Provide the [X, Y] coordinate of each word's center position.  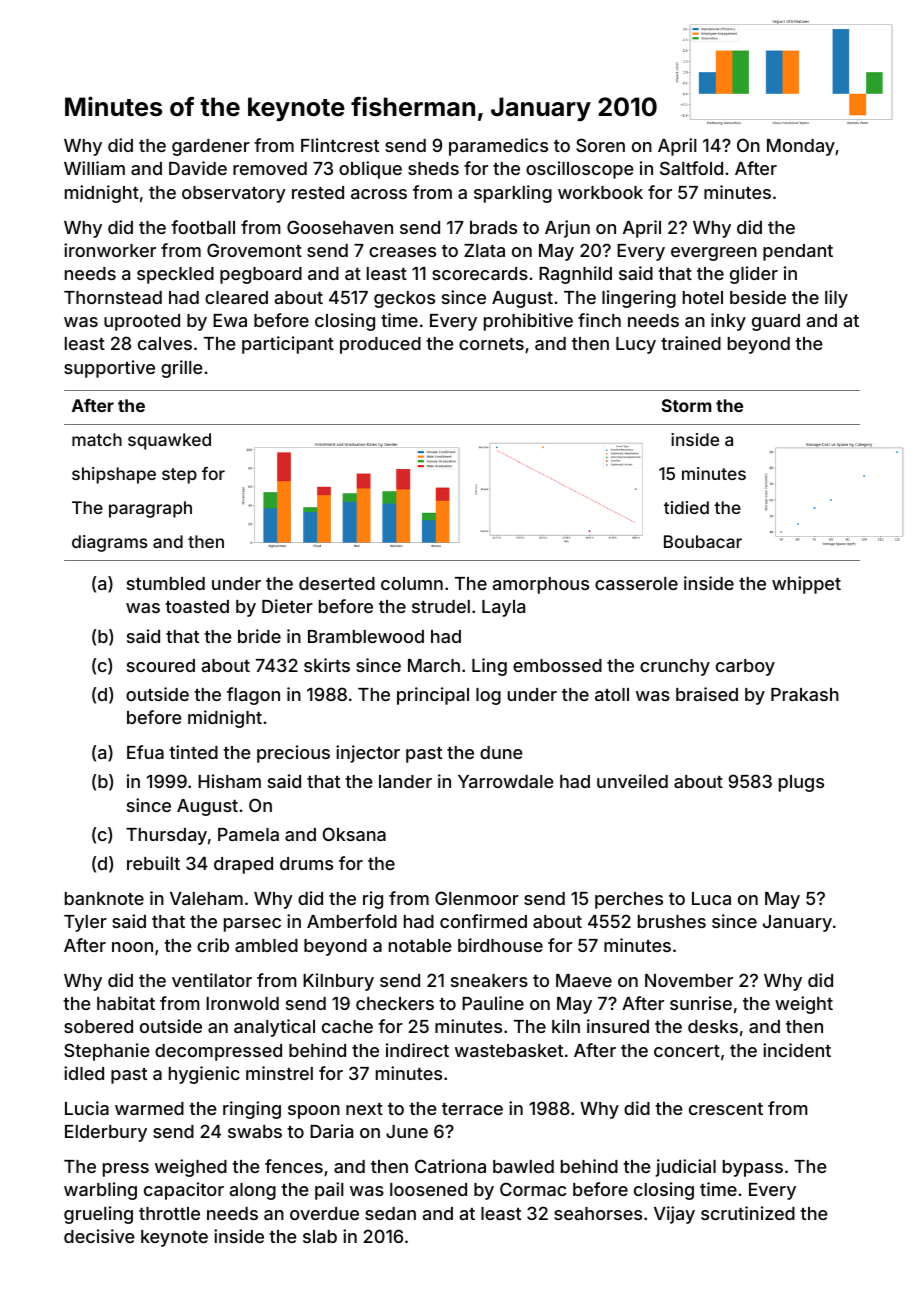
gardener [211, 147]
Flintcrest [340, 145]
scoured [161, 665]
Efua [145, 752]
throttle [169, 1213]
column [412, 583]
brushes [672, 921]
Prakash [805, 694]
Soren [600, 145]
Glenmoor [477, 898]
